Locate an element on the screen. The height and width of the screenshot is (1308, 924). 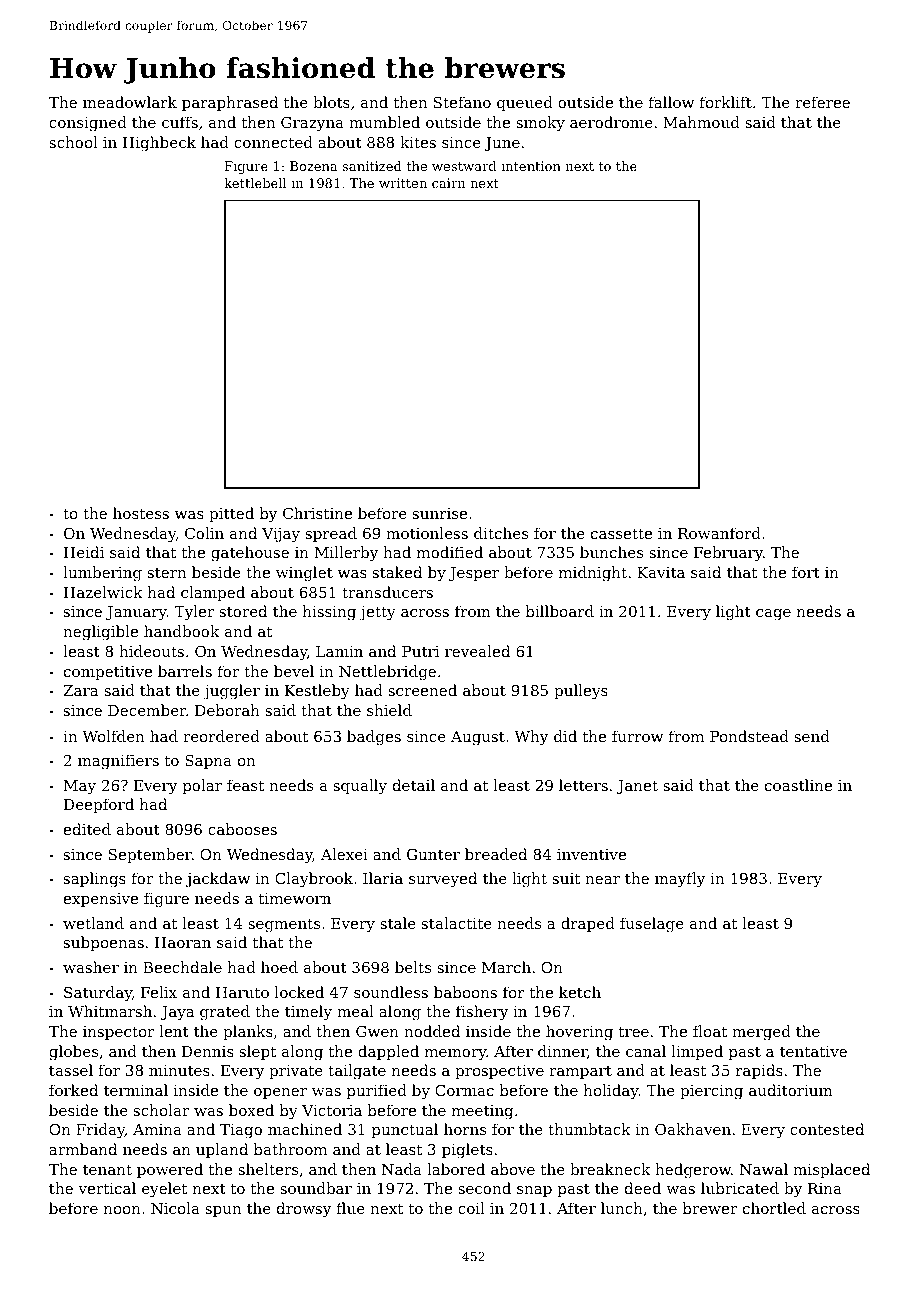
jetty is located at coordinates (378, 613).
